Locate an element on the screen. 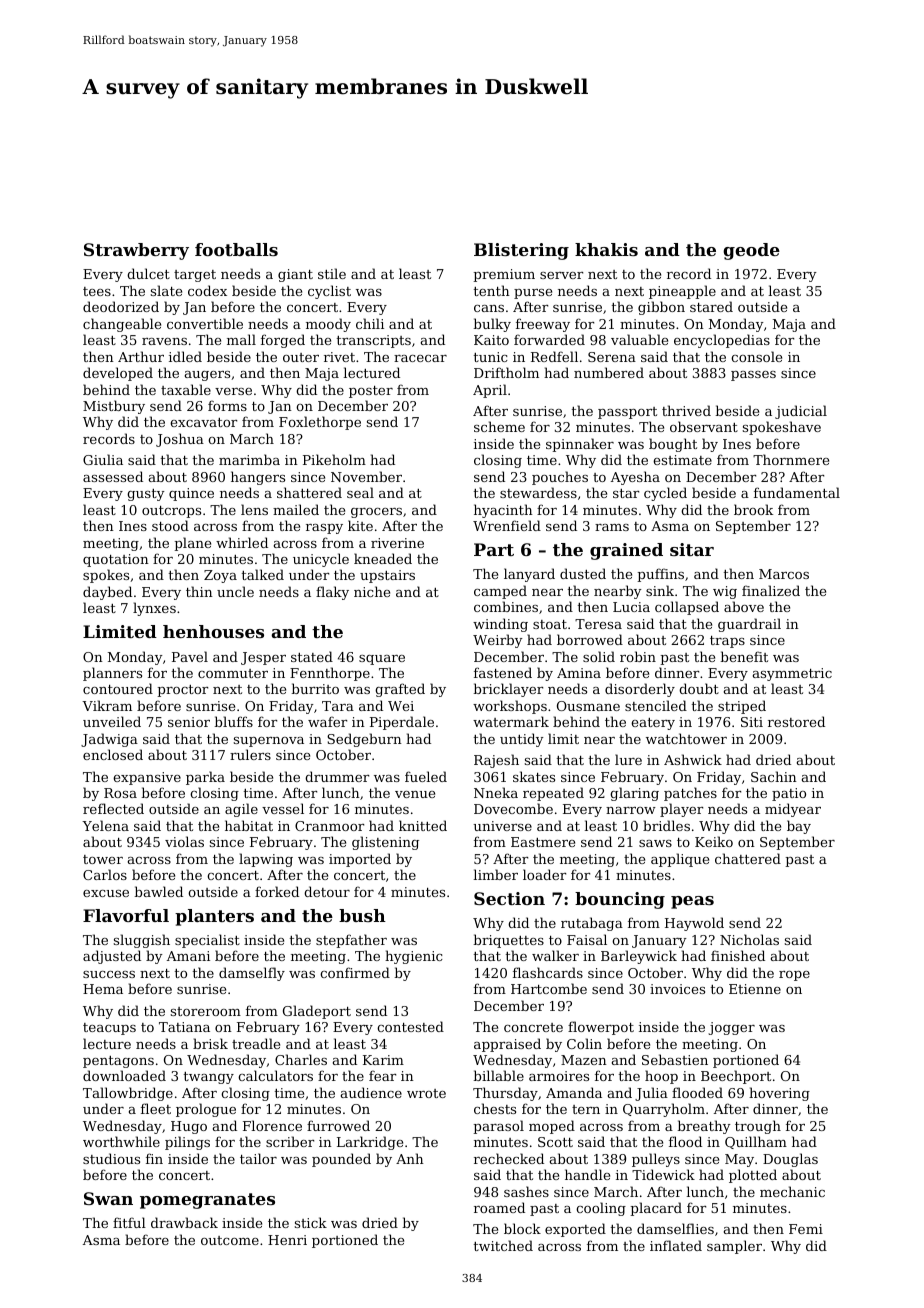 The height and width of the screenshot is (1308, 924). finished is located at coordinates (738, 955).
